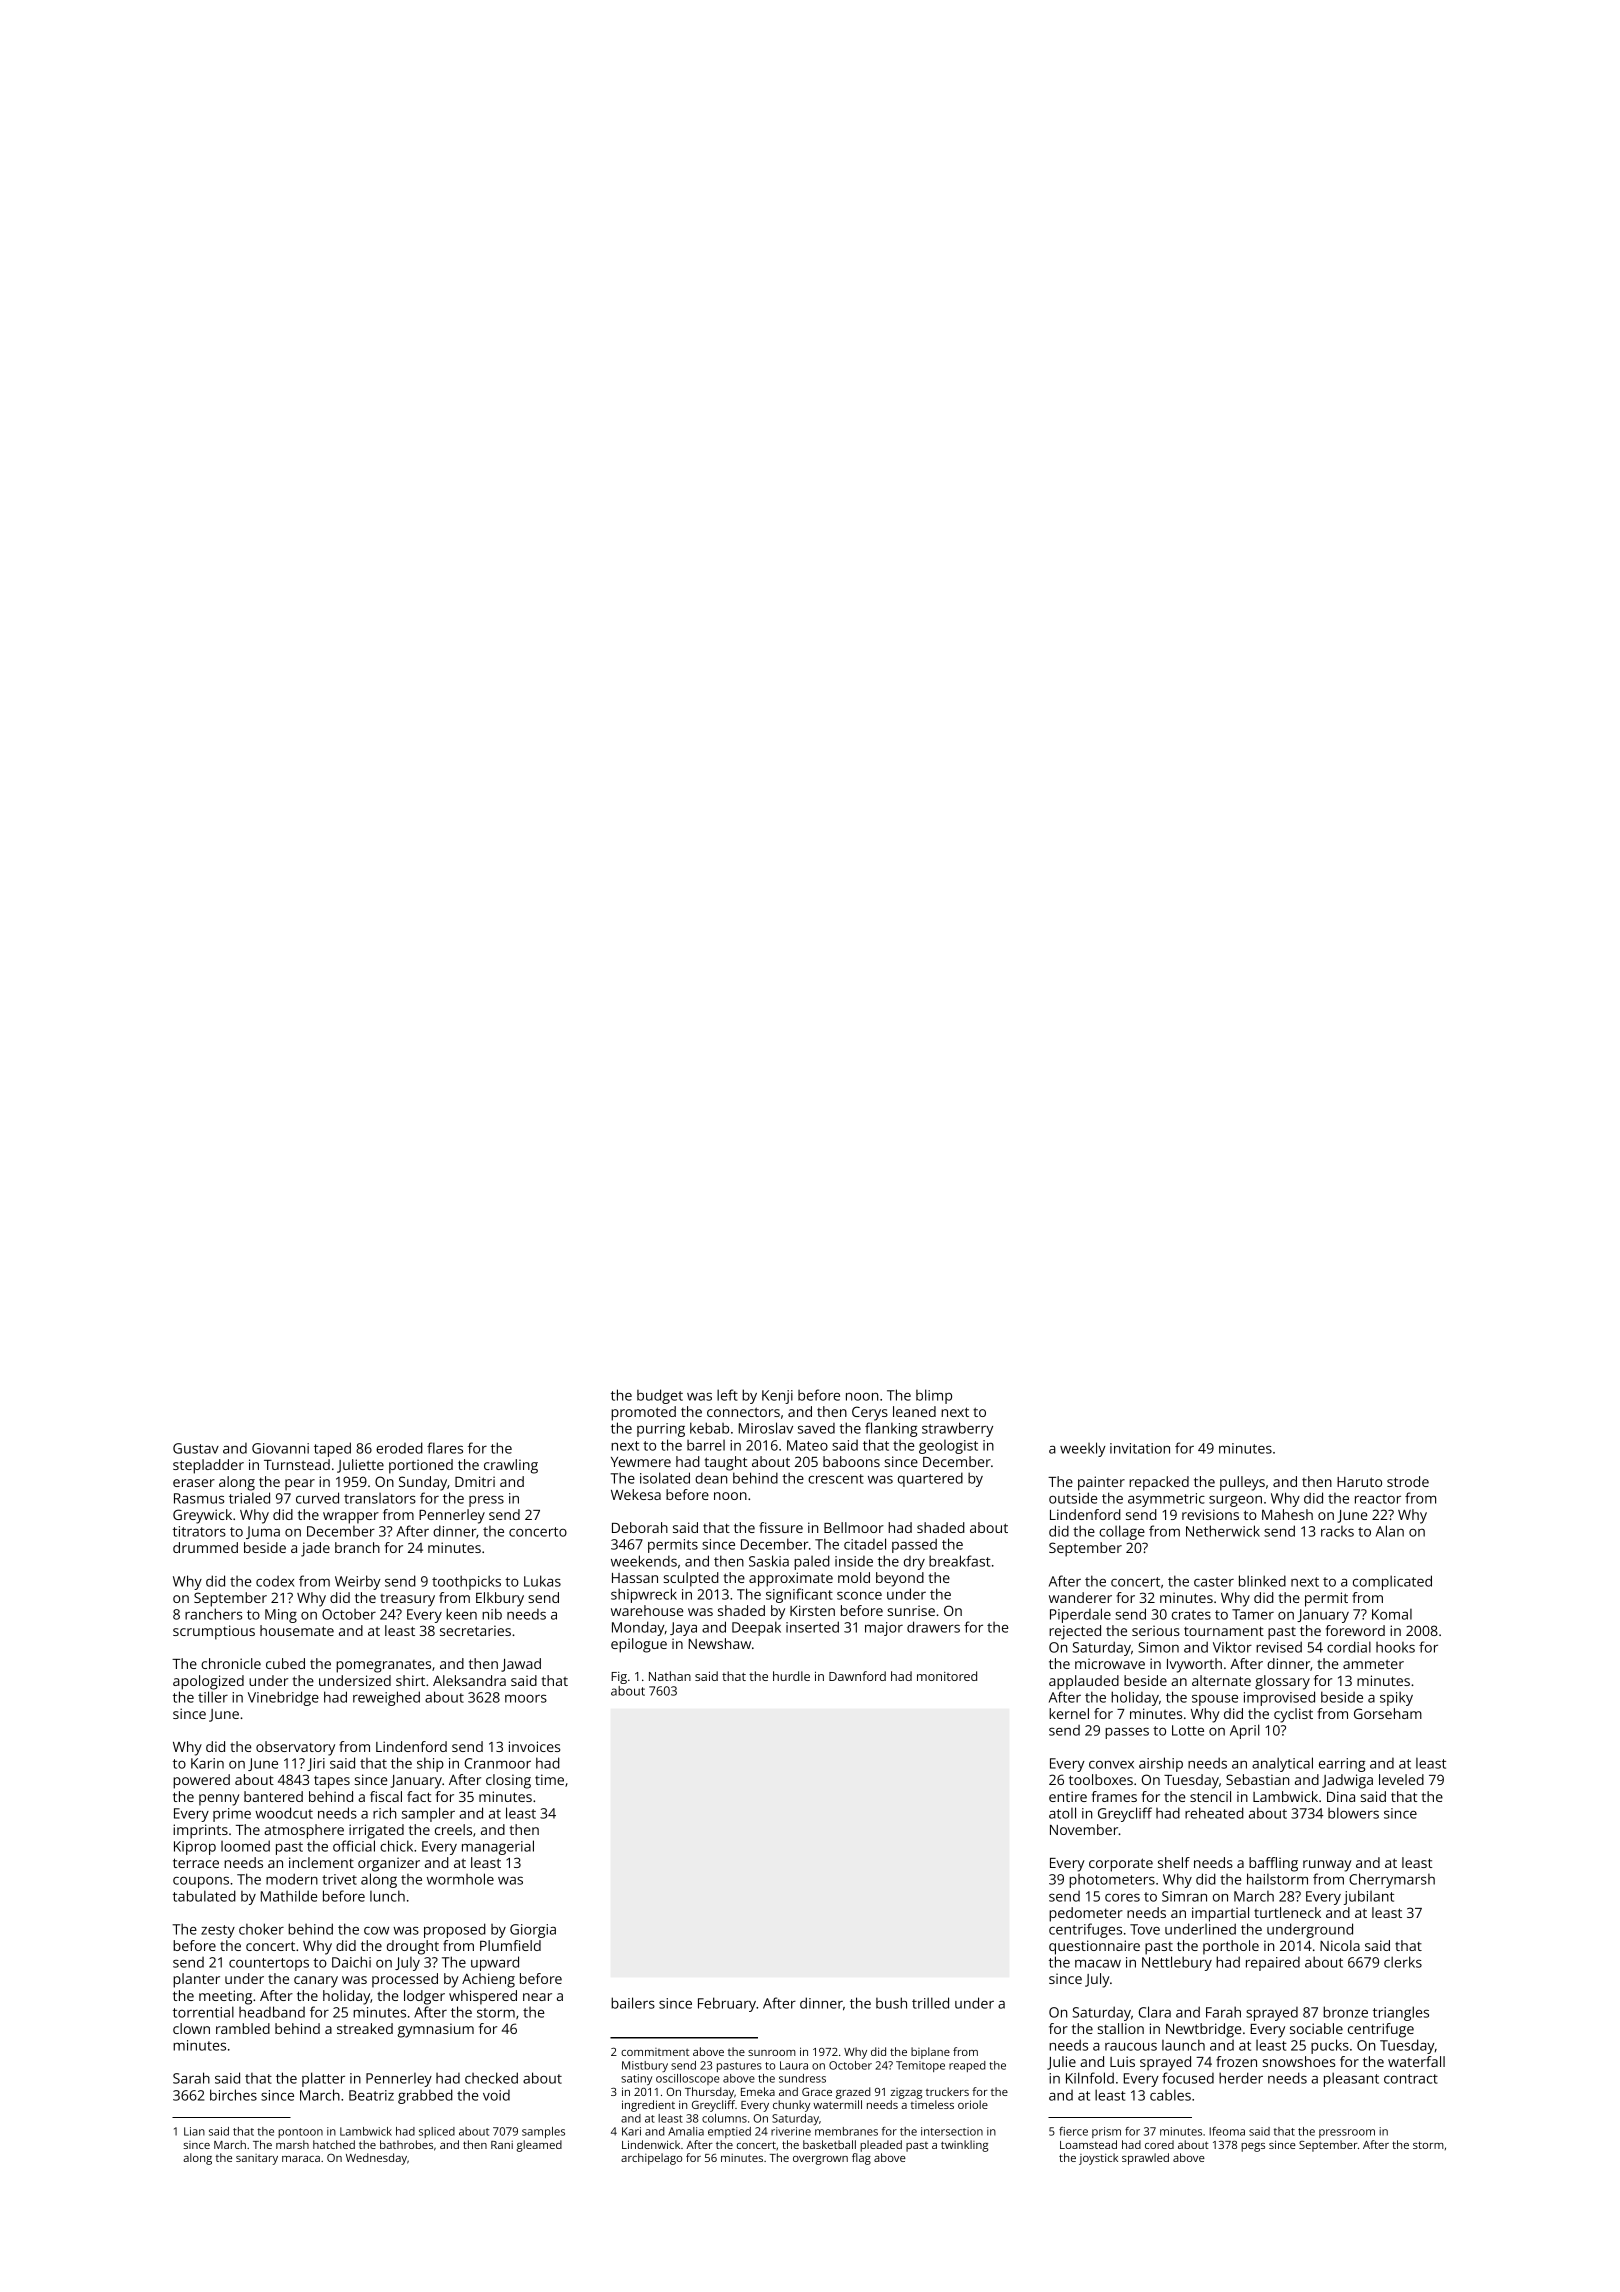 This screenshot has width=1620, height=2292. I want to click on Rasmus, so click(199, 1498).
